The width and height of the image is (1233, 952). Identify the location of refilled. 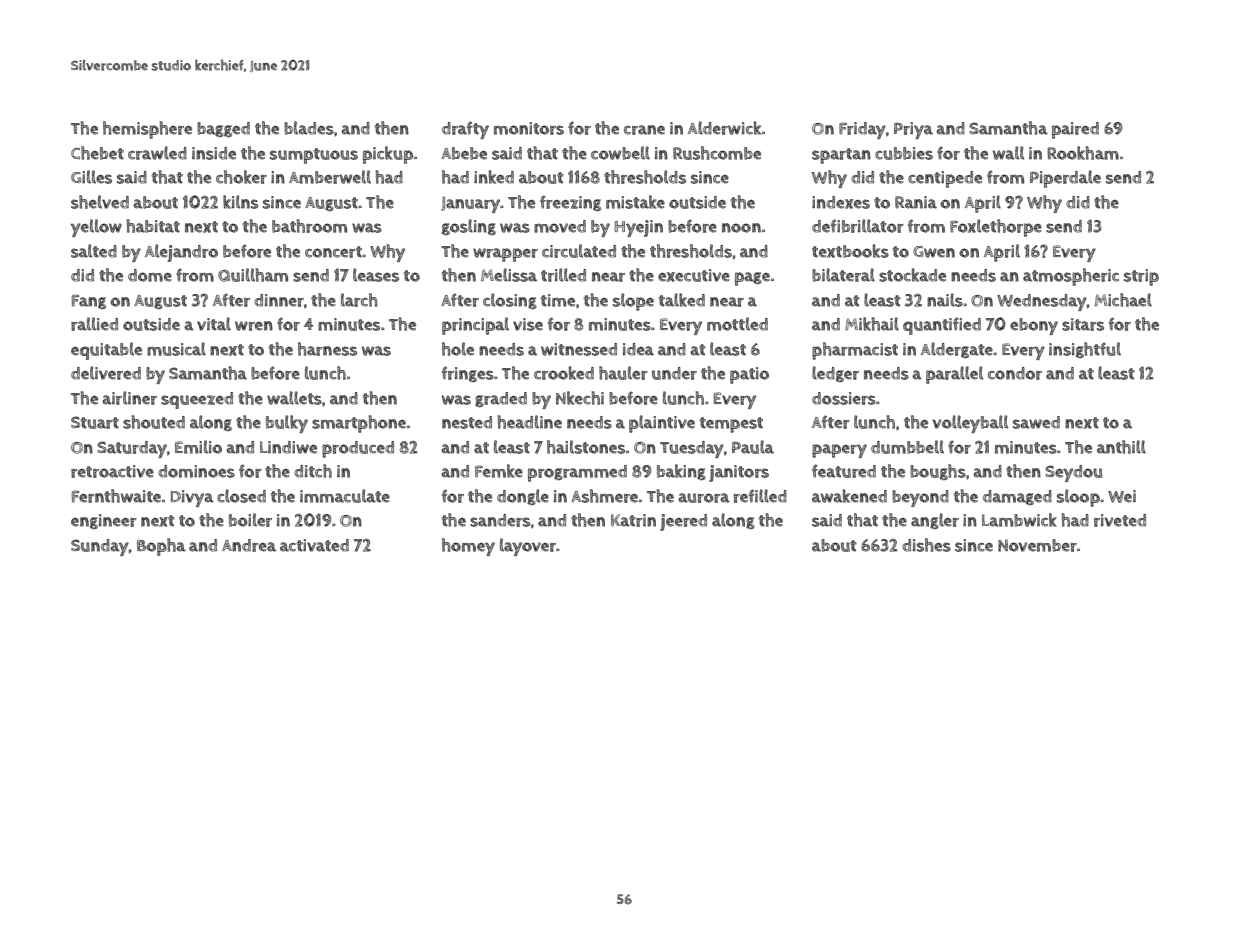
(760, 496).
